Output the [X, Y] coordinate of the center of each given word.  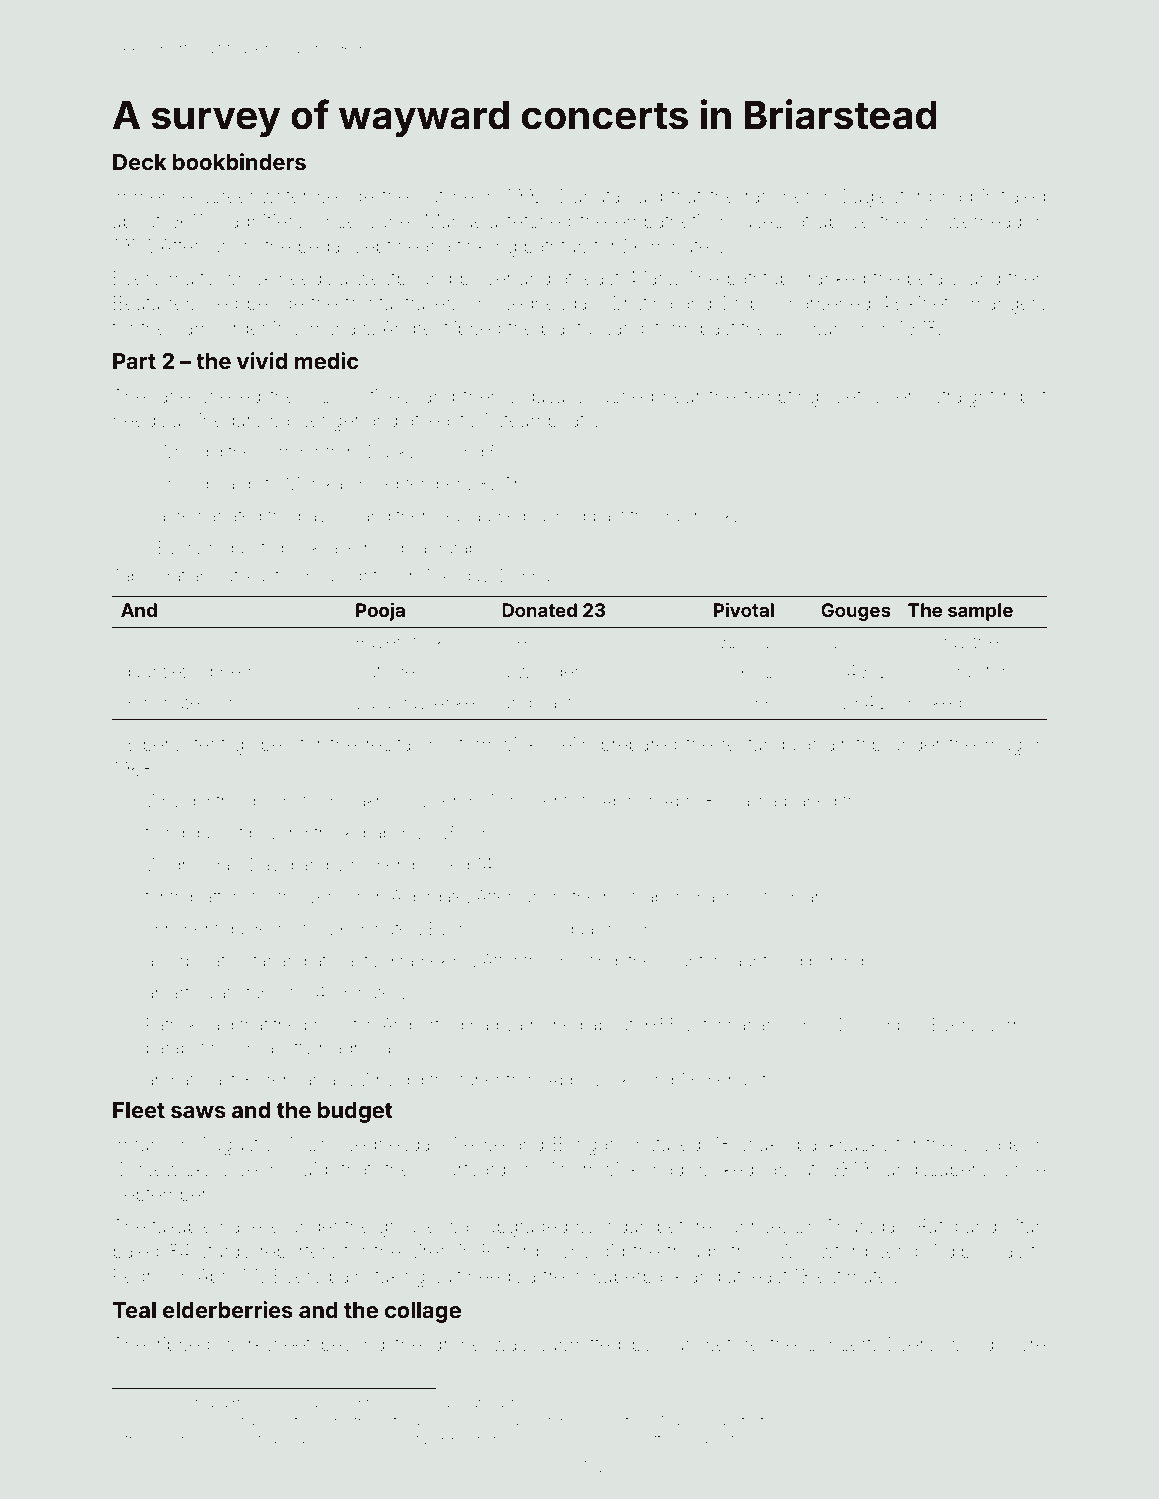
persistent [184, 746]
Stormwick [492, 743]
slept [371, 248]
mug [1004, 747]
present [346, 1405]
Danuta [590, 196]
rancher [778, 196]
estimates [857, 1276]
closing [599, 1422]
